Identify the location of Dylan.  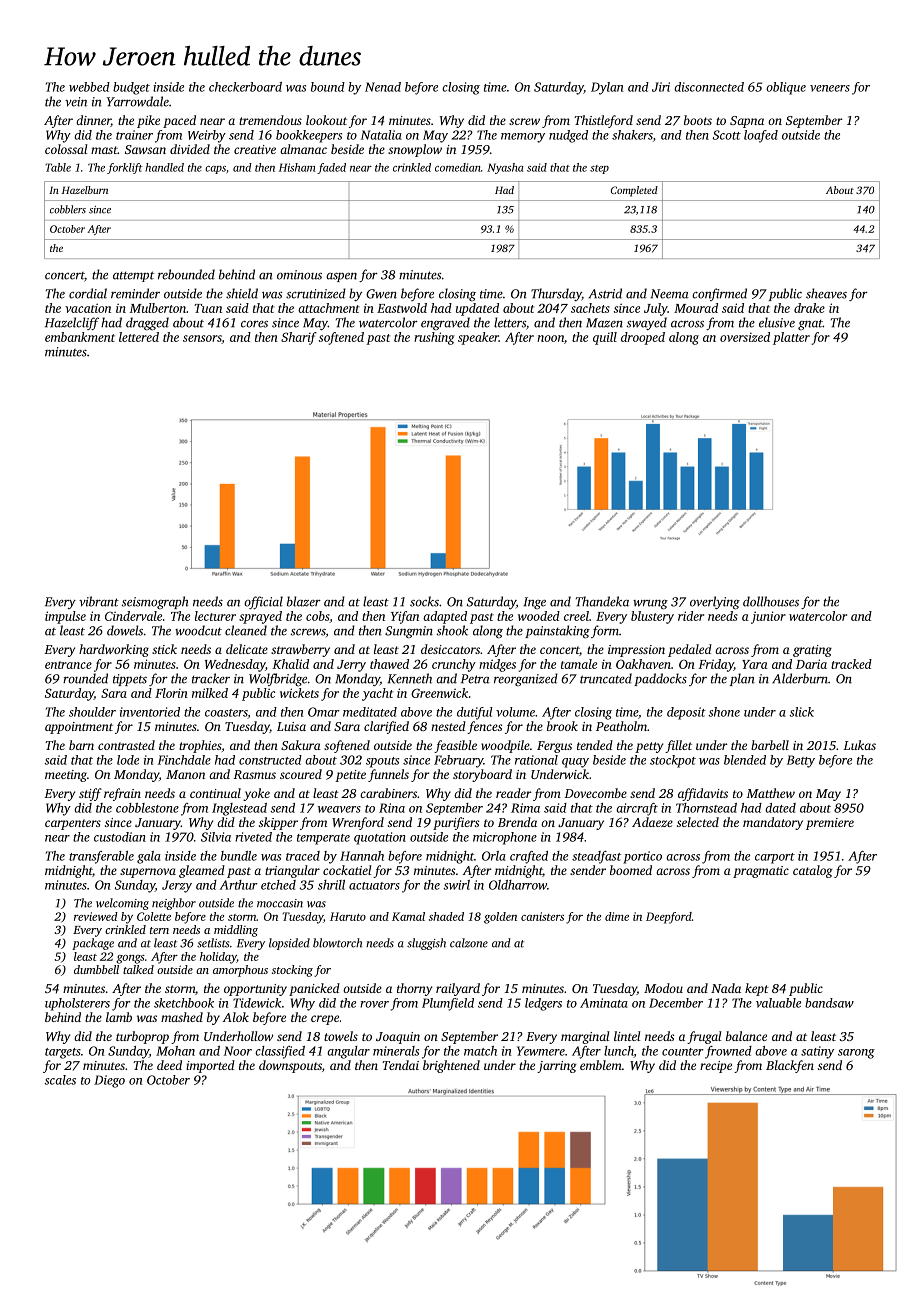
(607, 88).
